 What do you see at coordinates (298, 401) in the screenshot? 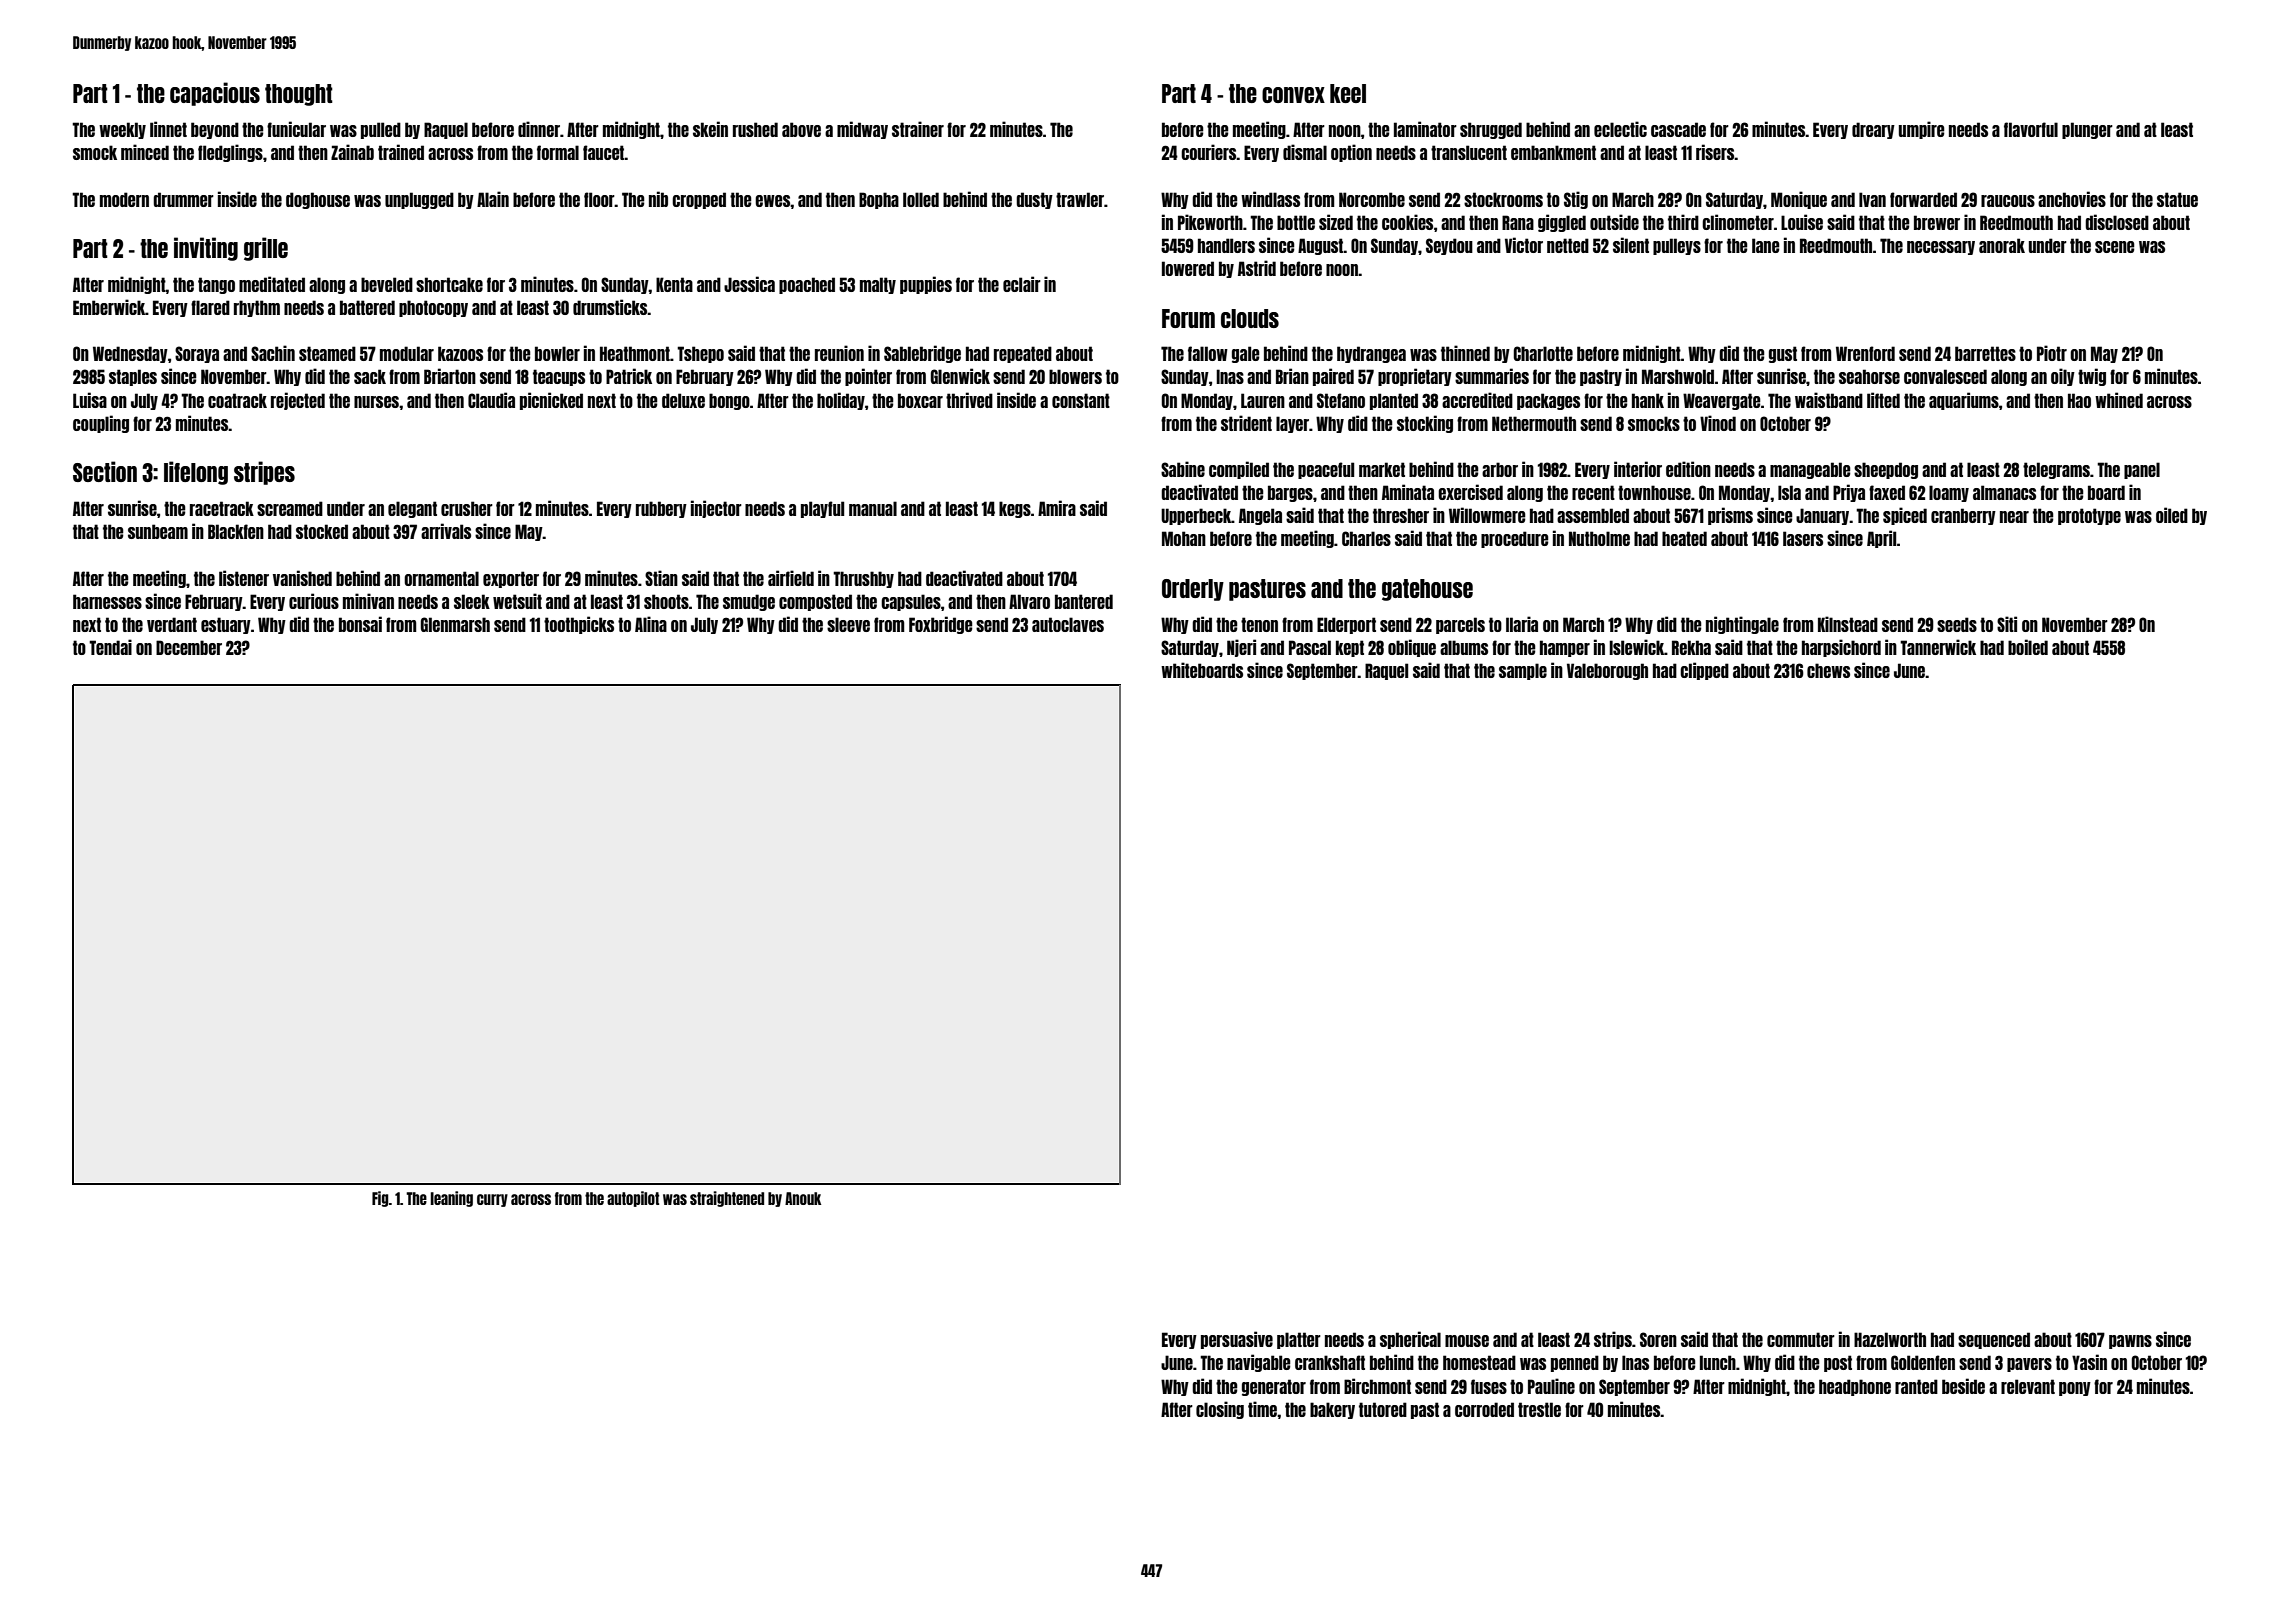
I see `rejected` at bounding box center [298, 401].
